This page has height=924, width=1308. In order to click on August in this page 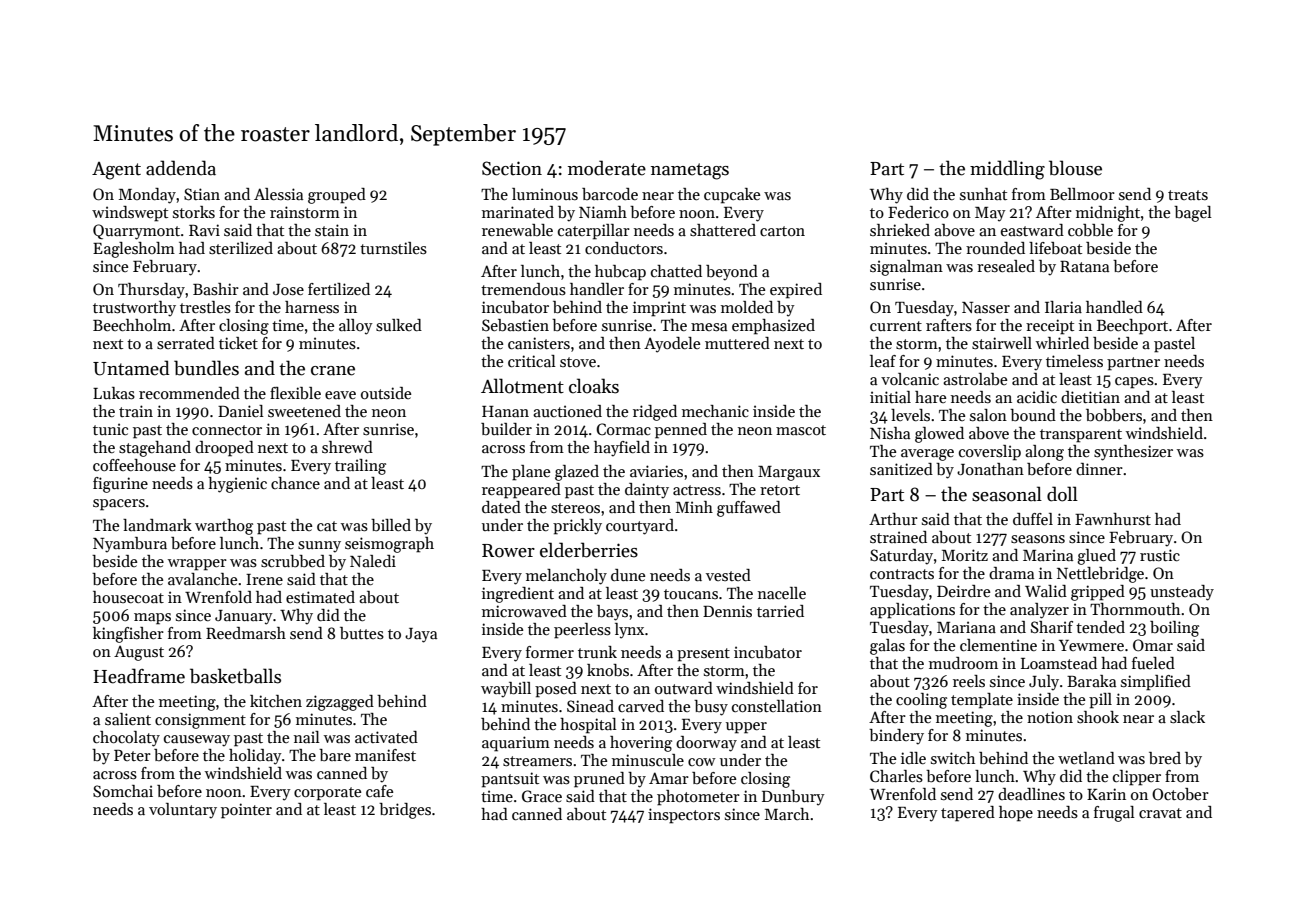, I will do `click(139, 653)`.
